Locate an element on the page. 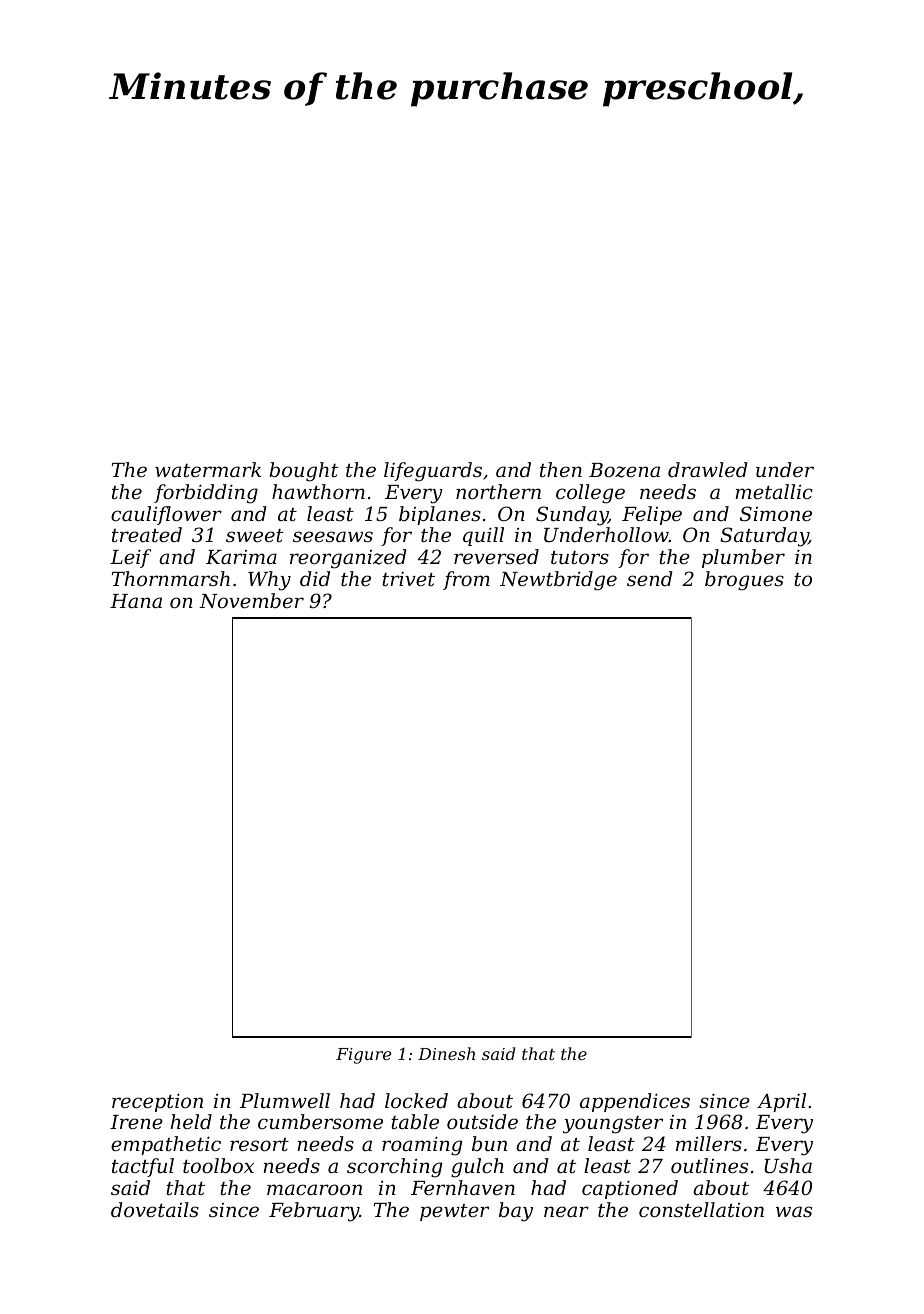 The image size is (924, 1314). locked is located at coordinates (416, 1100).
